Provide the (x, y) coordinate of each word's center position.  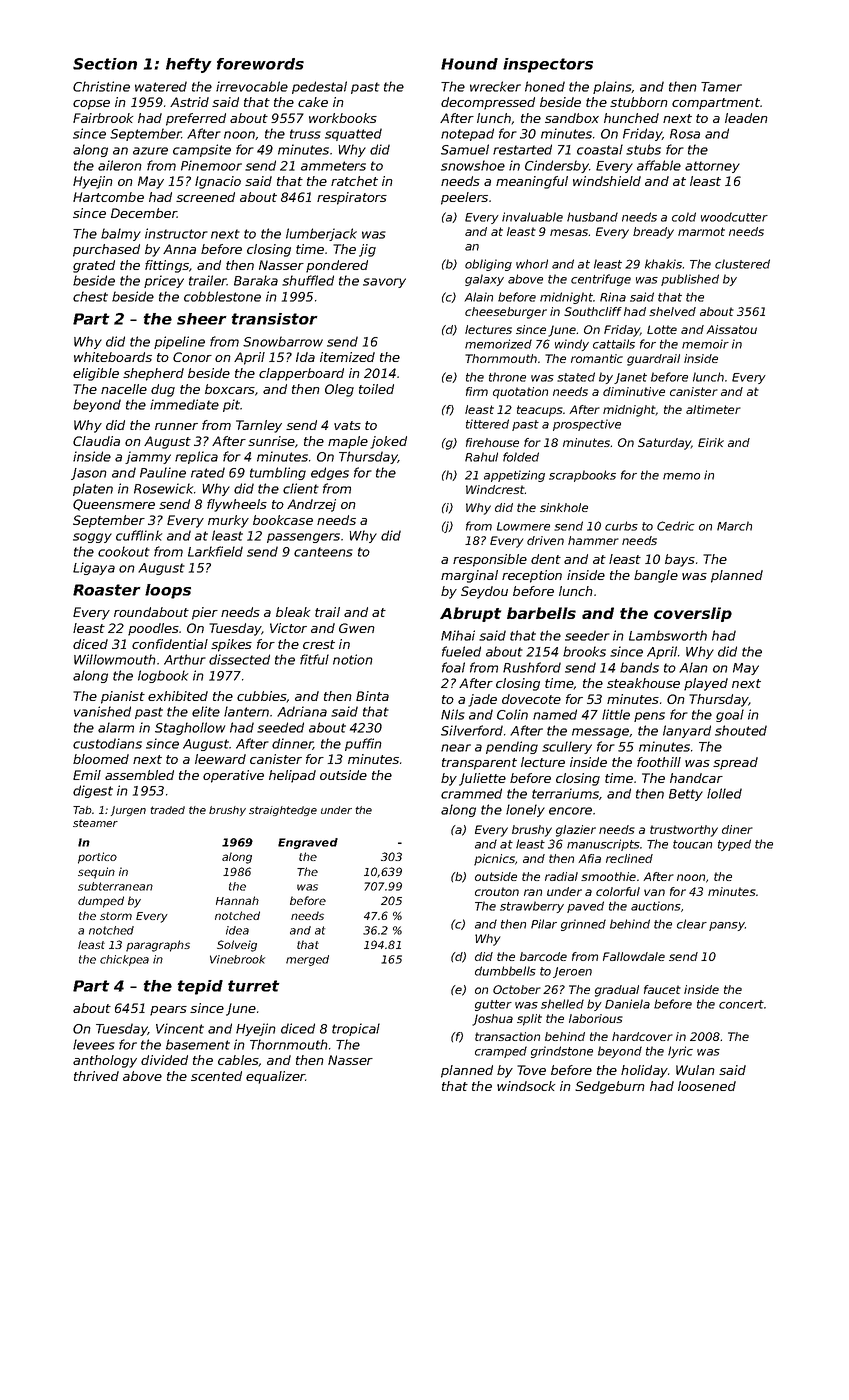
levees (94, 1044)
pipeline (179, 342)
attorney (712, 167)
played (706, 684)
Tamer (721, 87)
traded (168, 810)
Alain (478, 297)
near (456, 748)
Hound (469, 64)
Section (105, 64)
